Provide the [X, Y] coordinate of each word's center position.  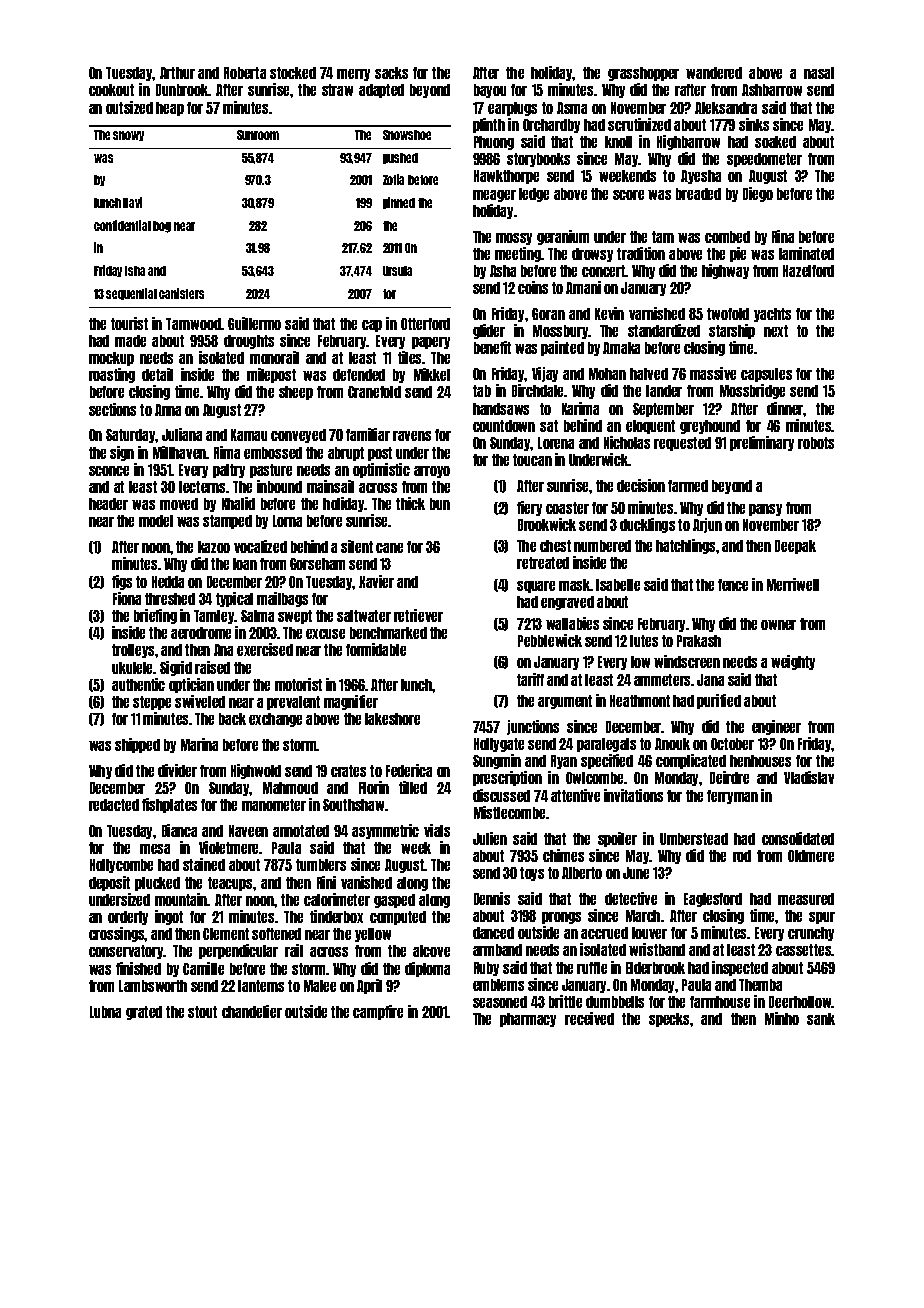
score [628, 195]
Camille [203, 968]
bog [162, 227]
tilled [413, 787]
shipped [137, 745]
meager [494, 196]
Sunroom [258, 135]
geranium [563, 237]
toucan [532, 460]
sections [112, 409]
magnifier [351, 702]
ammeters [663, 680]
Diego [758, 194]
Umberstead [694, 839]
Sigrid [176, 668]
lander [664, 391]
